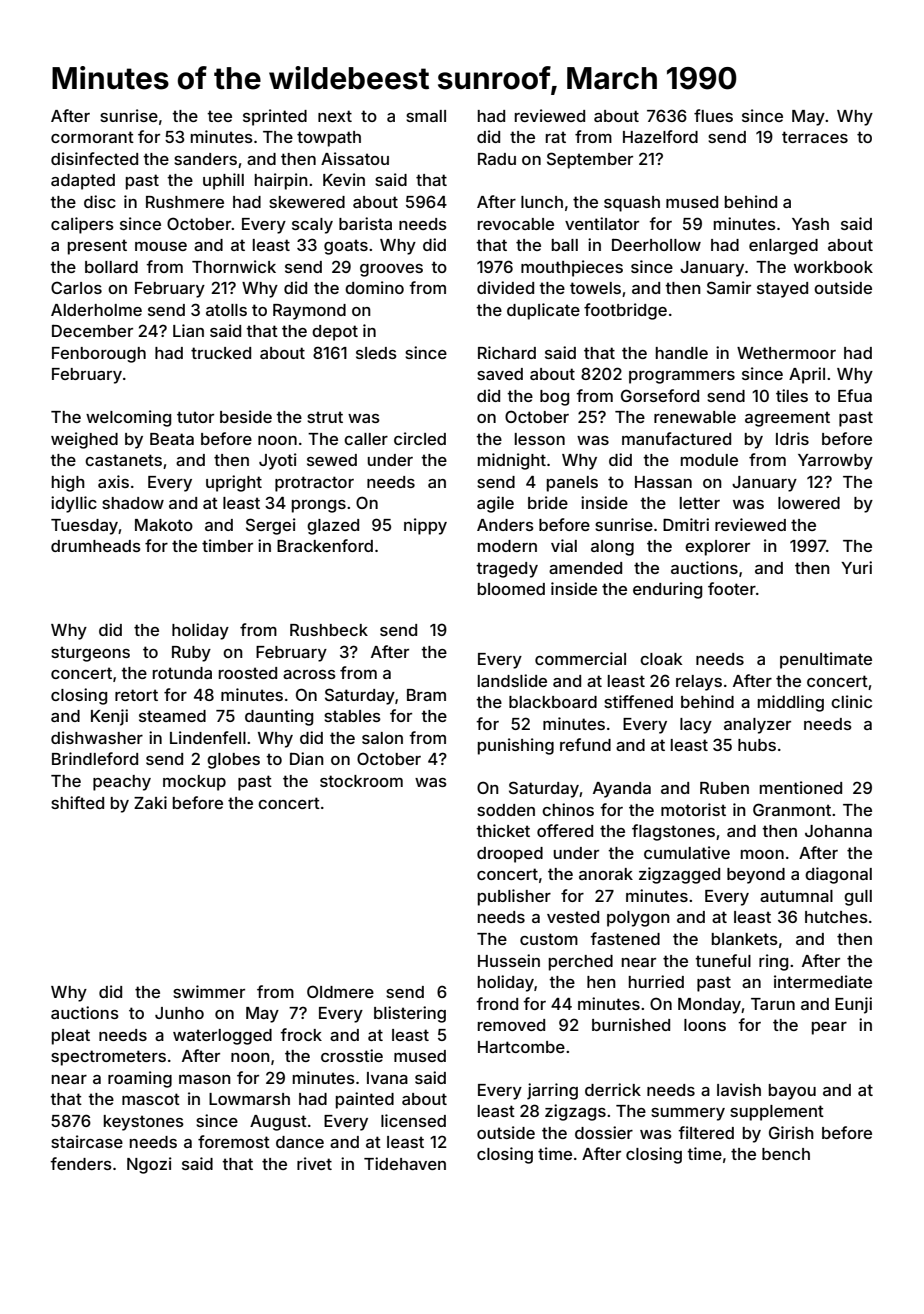  What do you see at coordinates (815, 137) in the document?
I see `terraces` at bounding box center [815, 137].
